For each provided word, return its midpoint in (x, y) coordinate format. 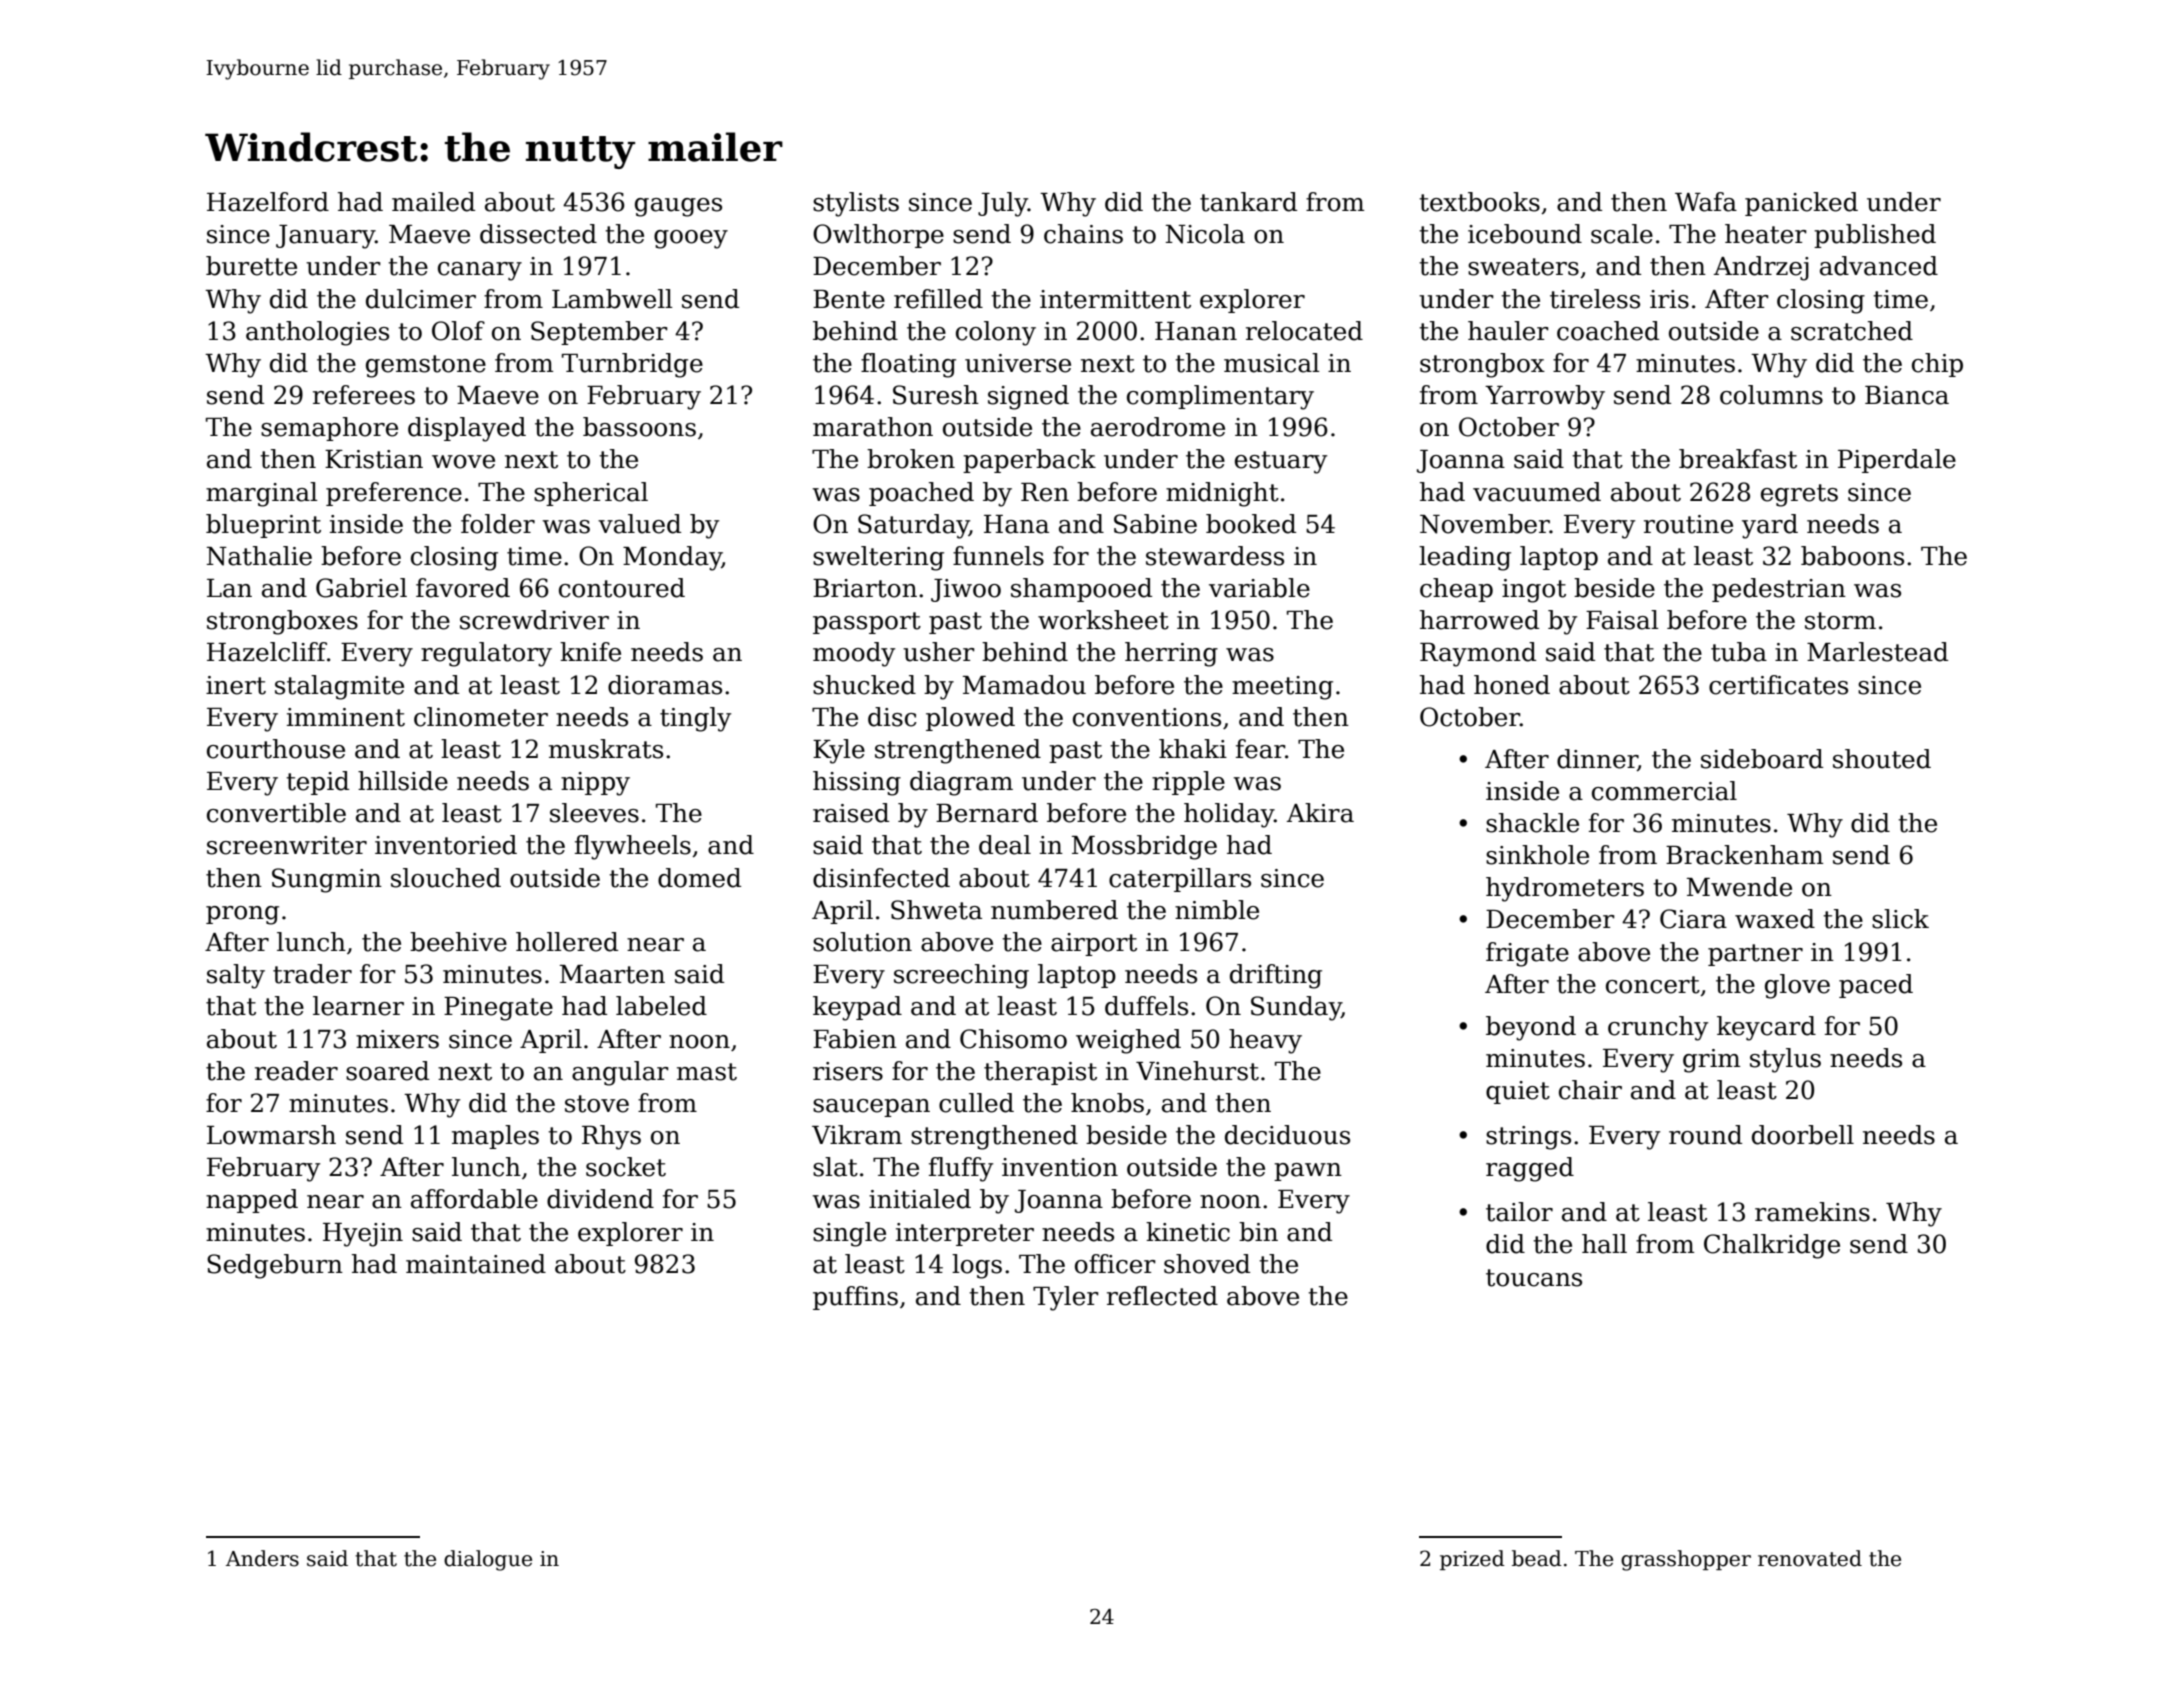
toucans (1534, 1278)
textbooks (1479, 202)
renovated (1810, 1558)
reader (296, 1071)
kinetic (1188, 1232)
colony (996, 333)
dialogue (488, 1560)
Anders (262, 1558)
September (599, 333)
